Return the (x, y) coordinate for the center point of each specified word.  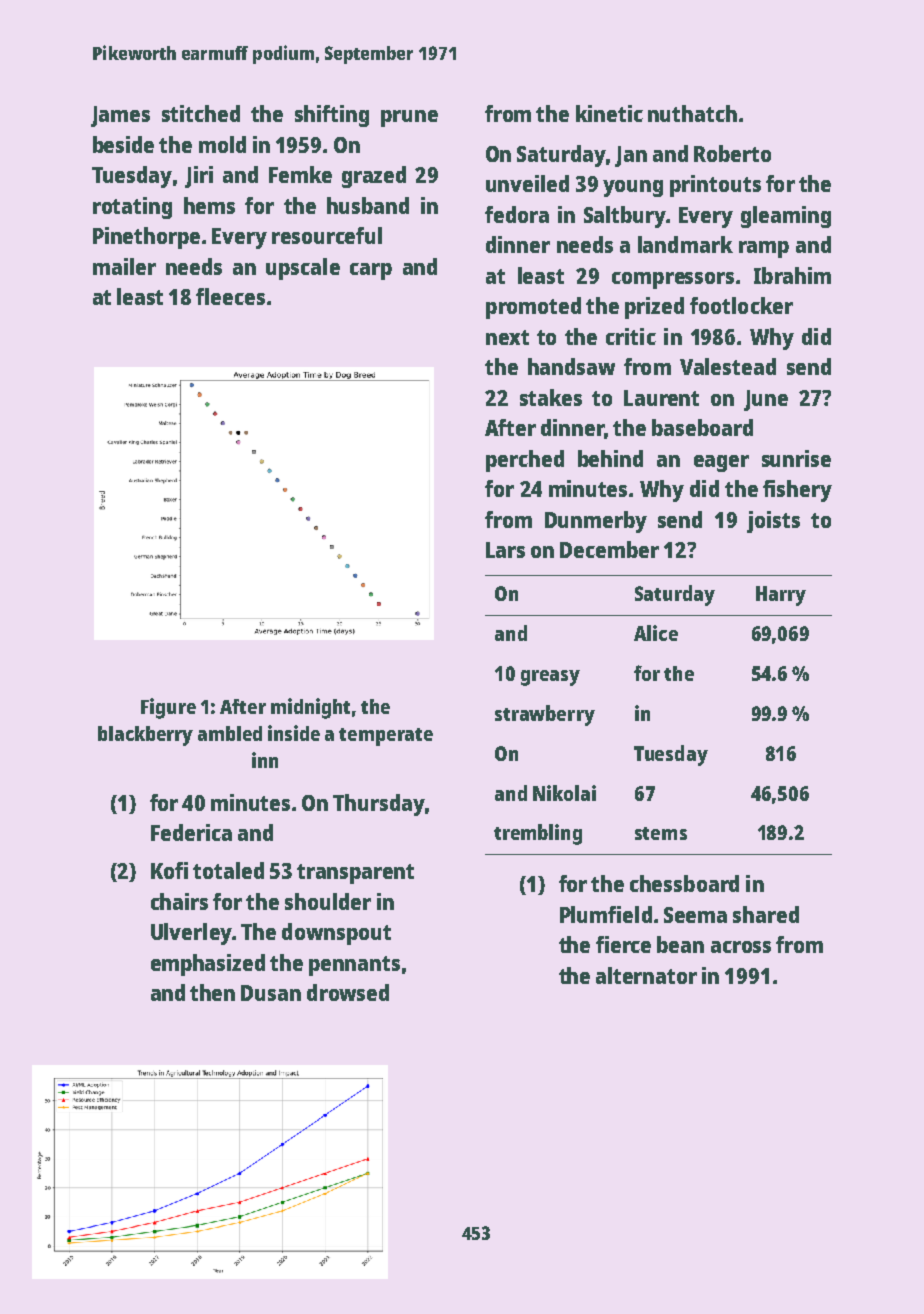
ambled (230, 733)
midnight (310, 708)
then (212, 992)
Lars (505, 550)
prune (409, 118)
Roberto (732, 153)
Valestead (728, 366)
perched (525, 461)
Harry (781, 596)
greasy (550, 678)
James (120, 116)
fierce (623, 944)
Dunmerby (596, 522)
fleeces (230, 296)
